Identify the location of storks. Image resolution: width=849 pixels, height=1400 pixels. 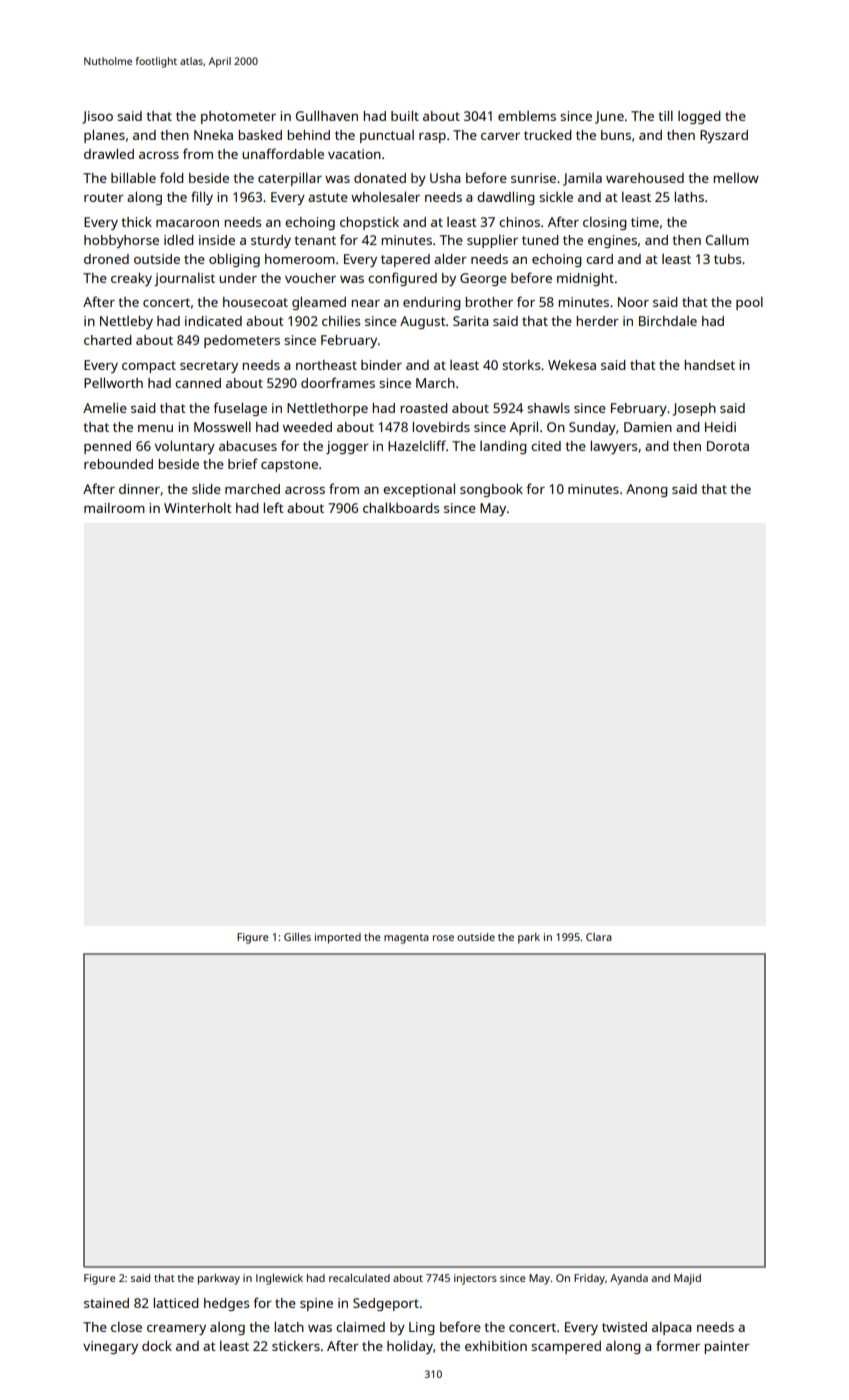
(521, 365).
